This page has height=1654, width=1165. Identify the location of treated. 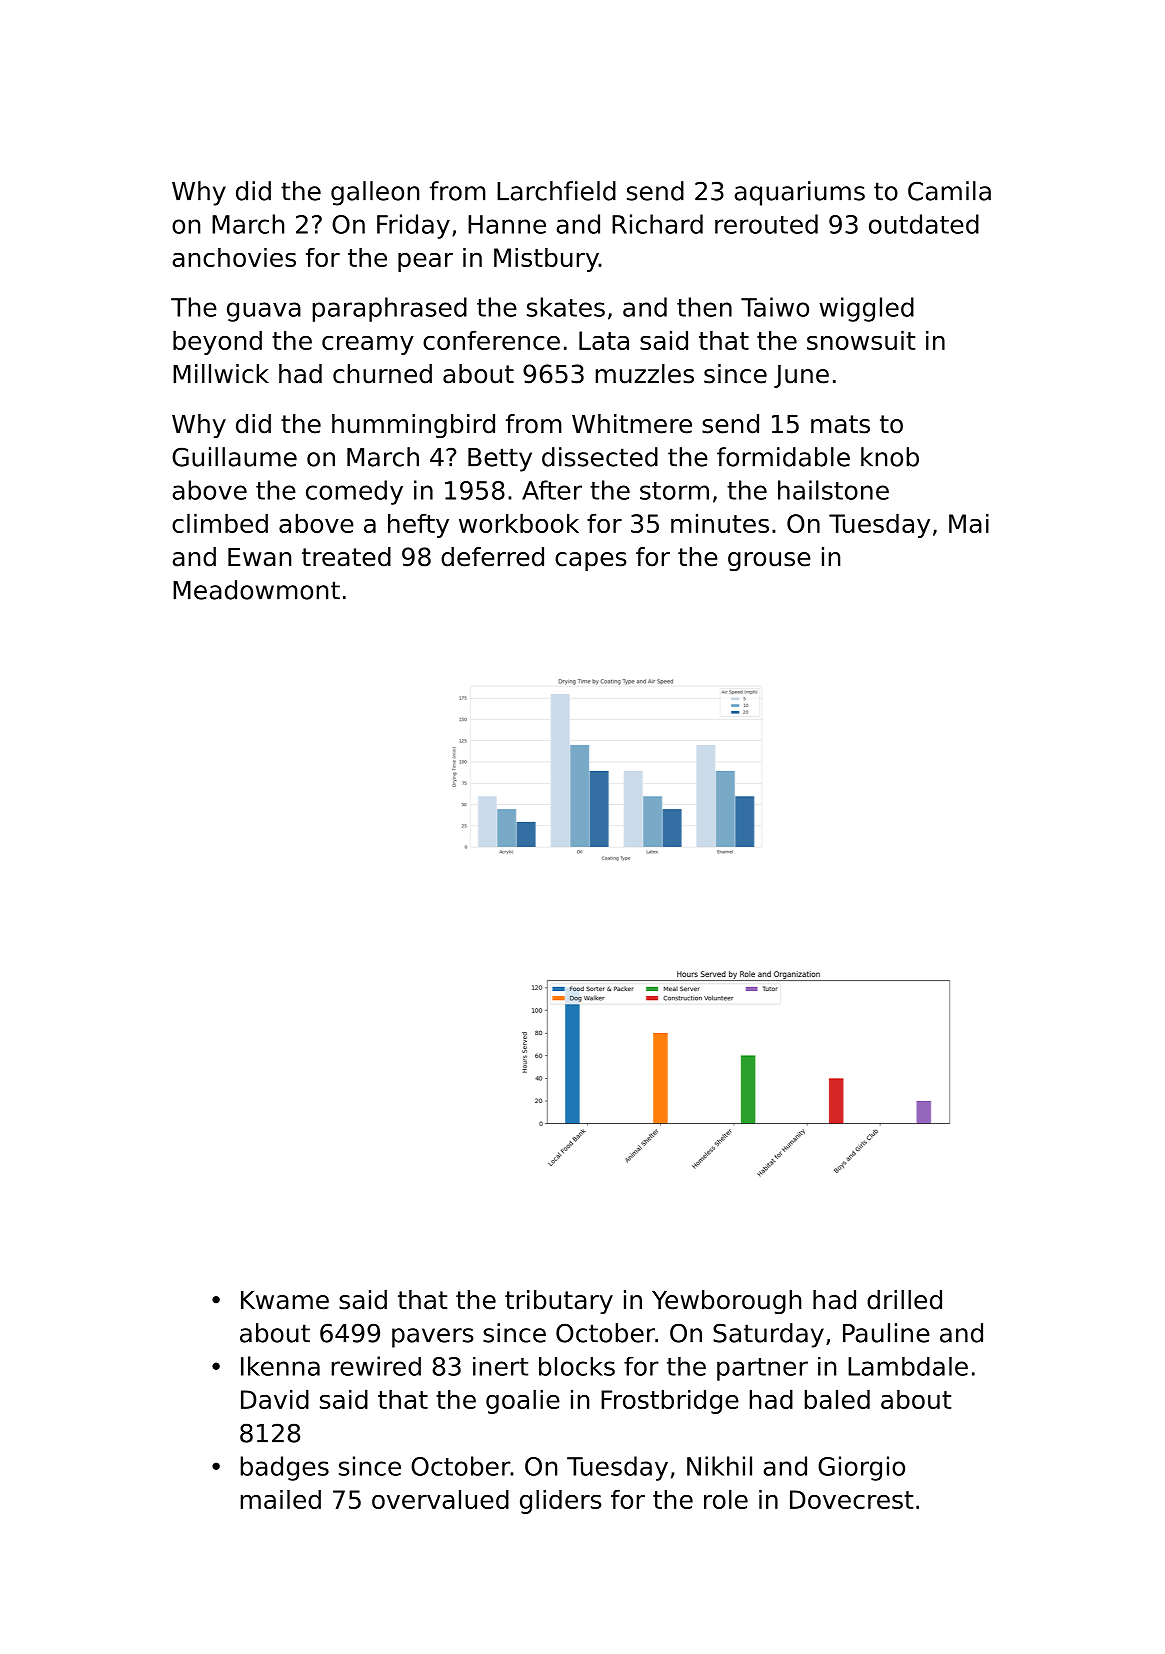
(346, 557).
